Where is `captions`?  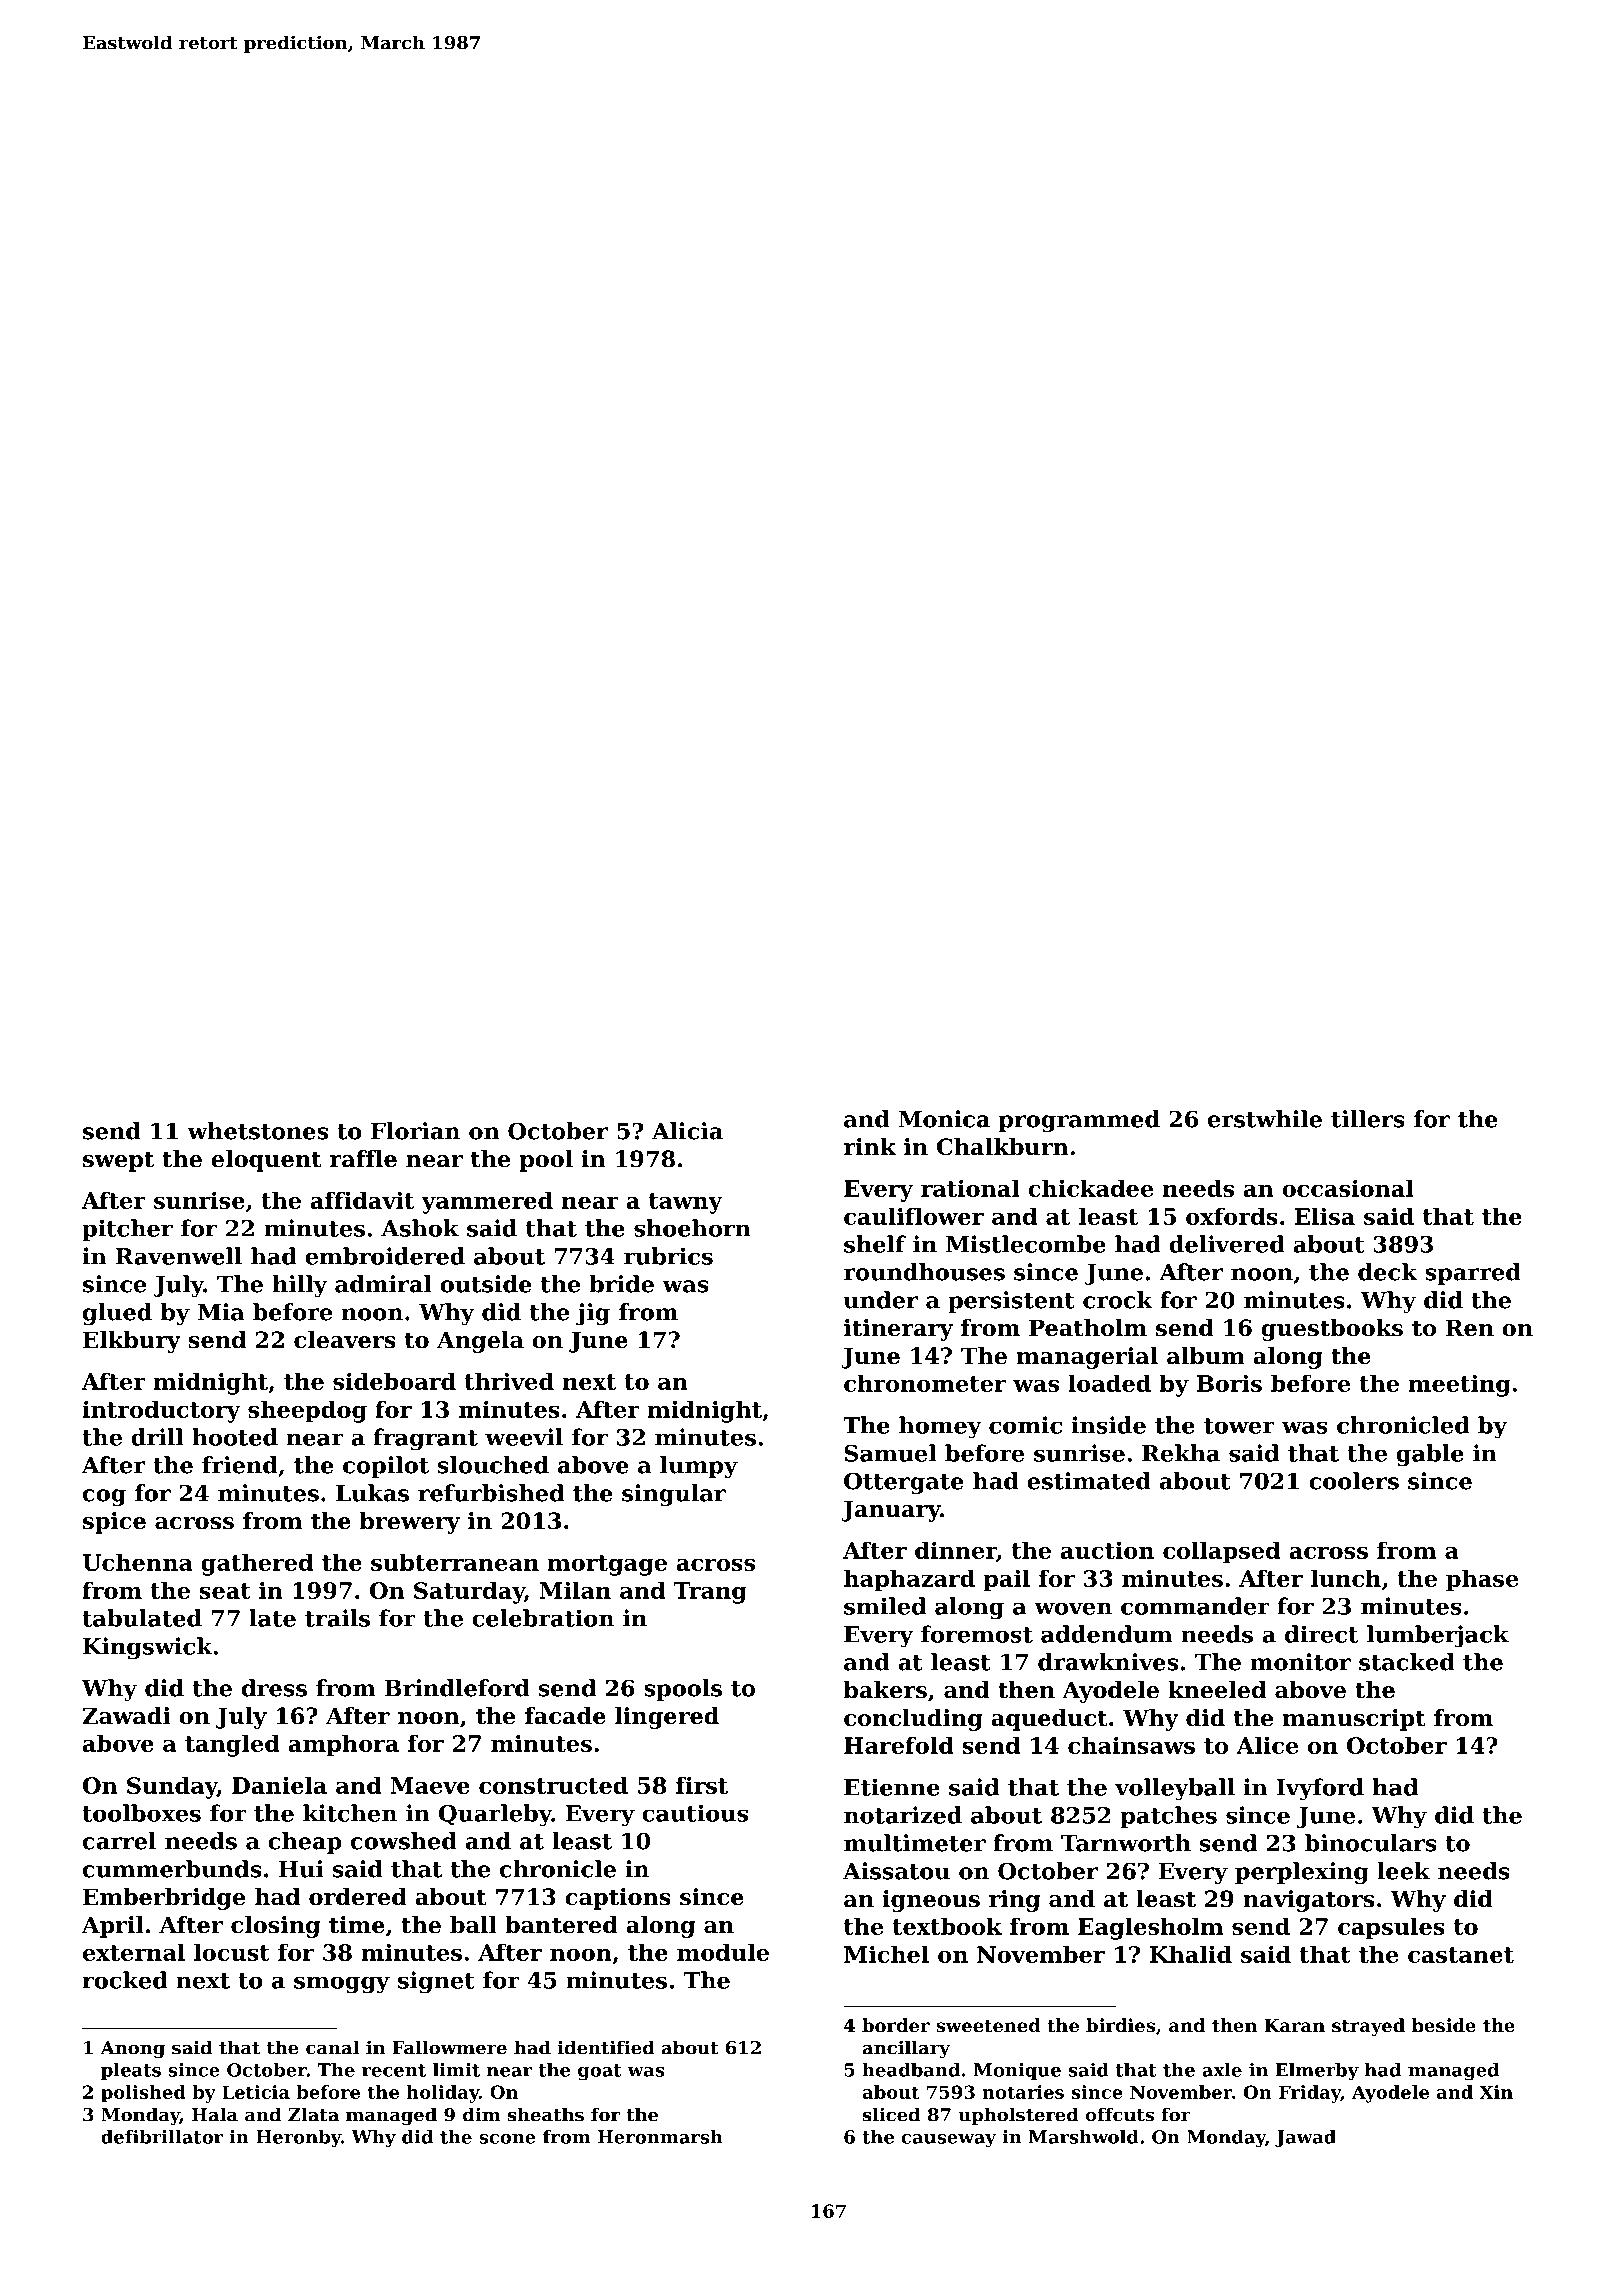
captions is located at coordinates (618, 1899).
